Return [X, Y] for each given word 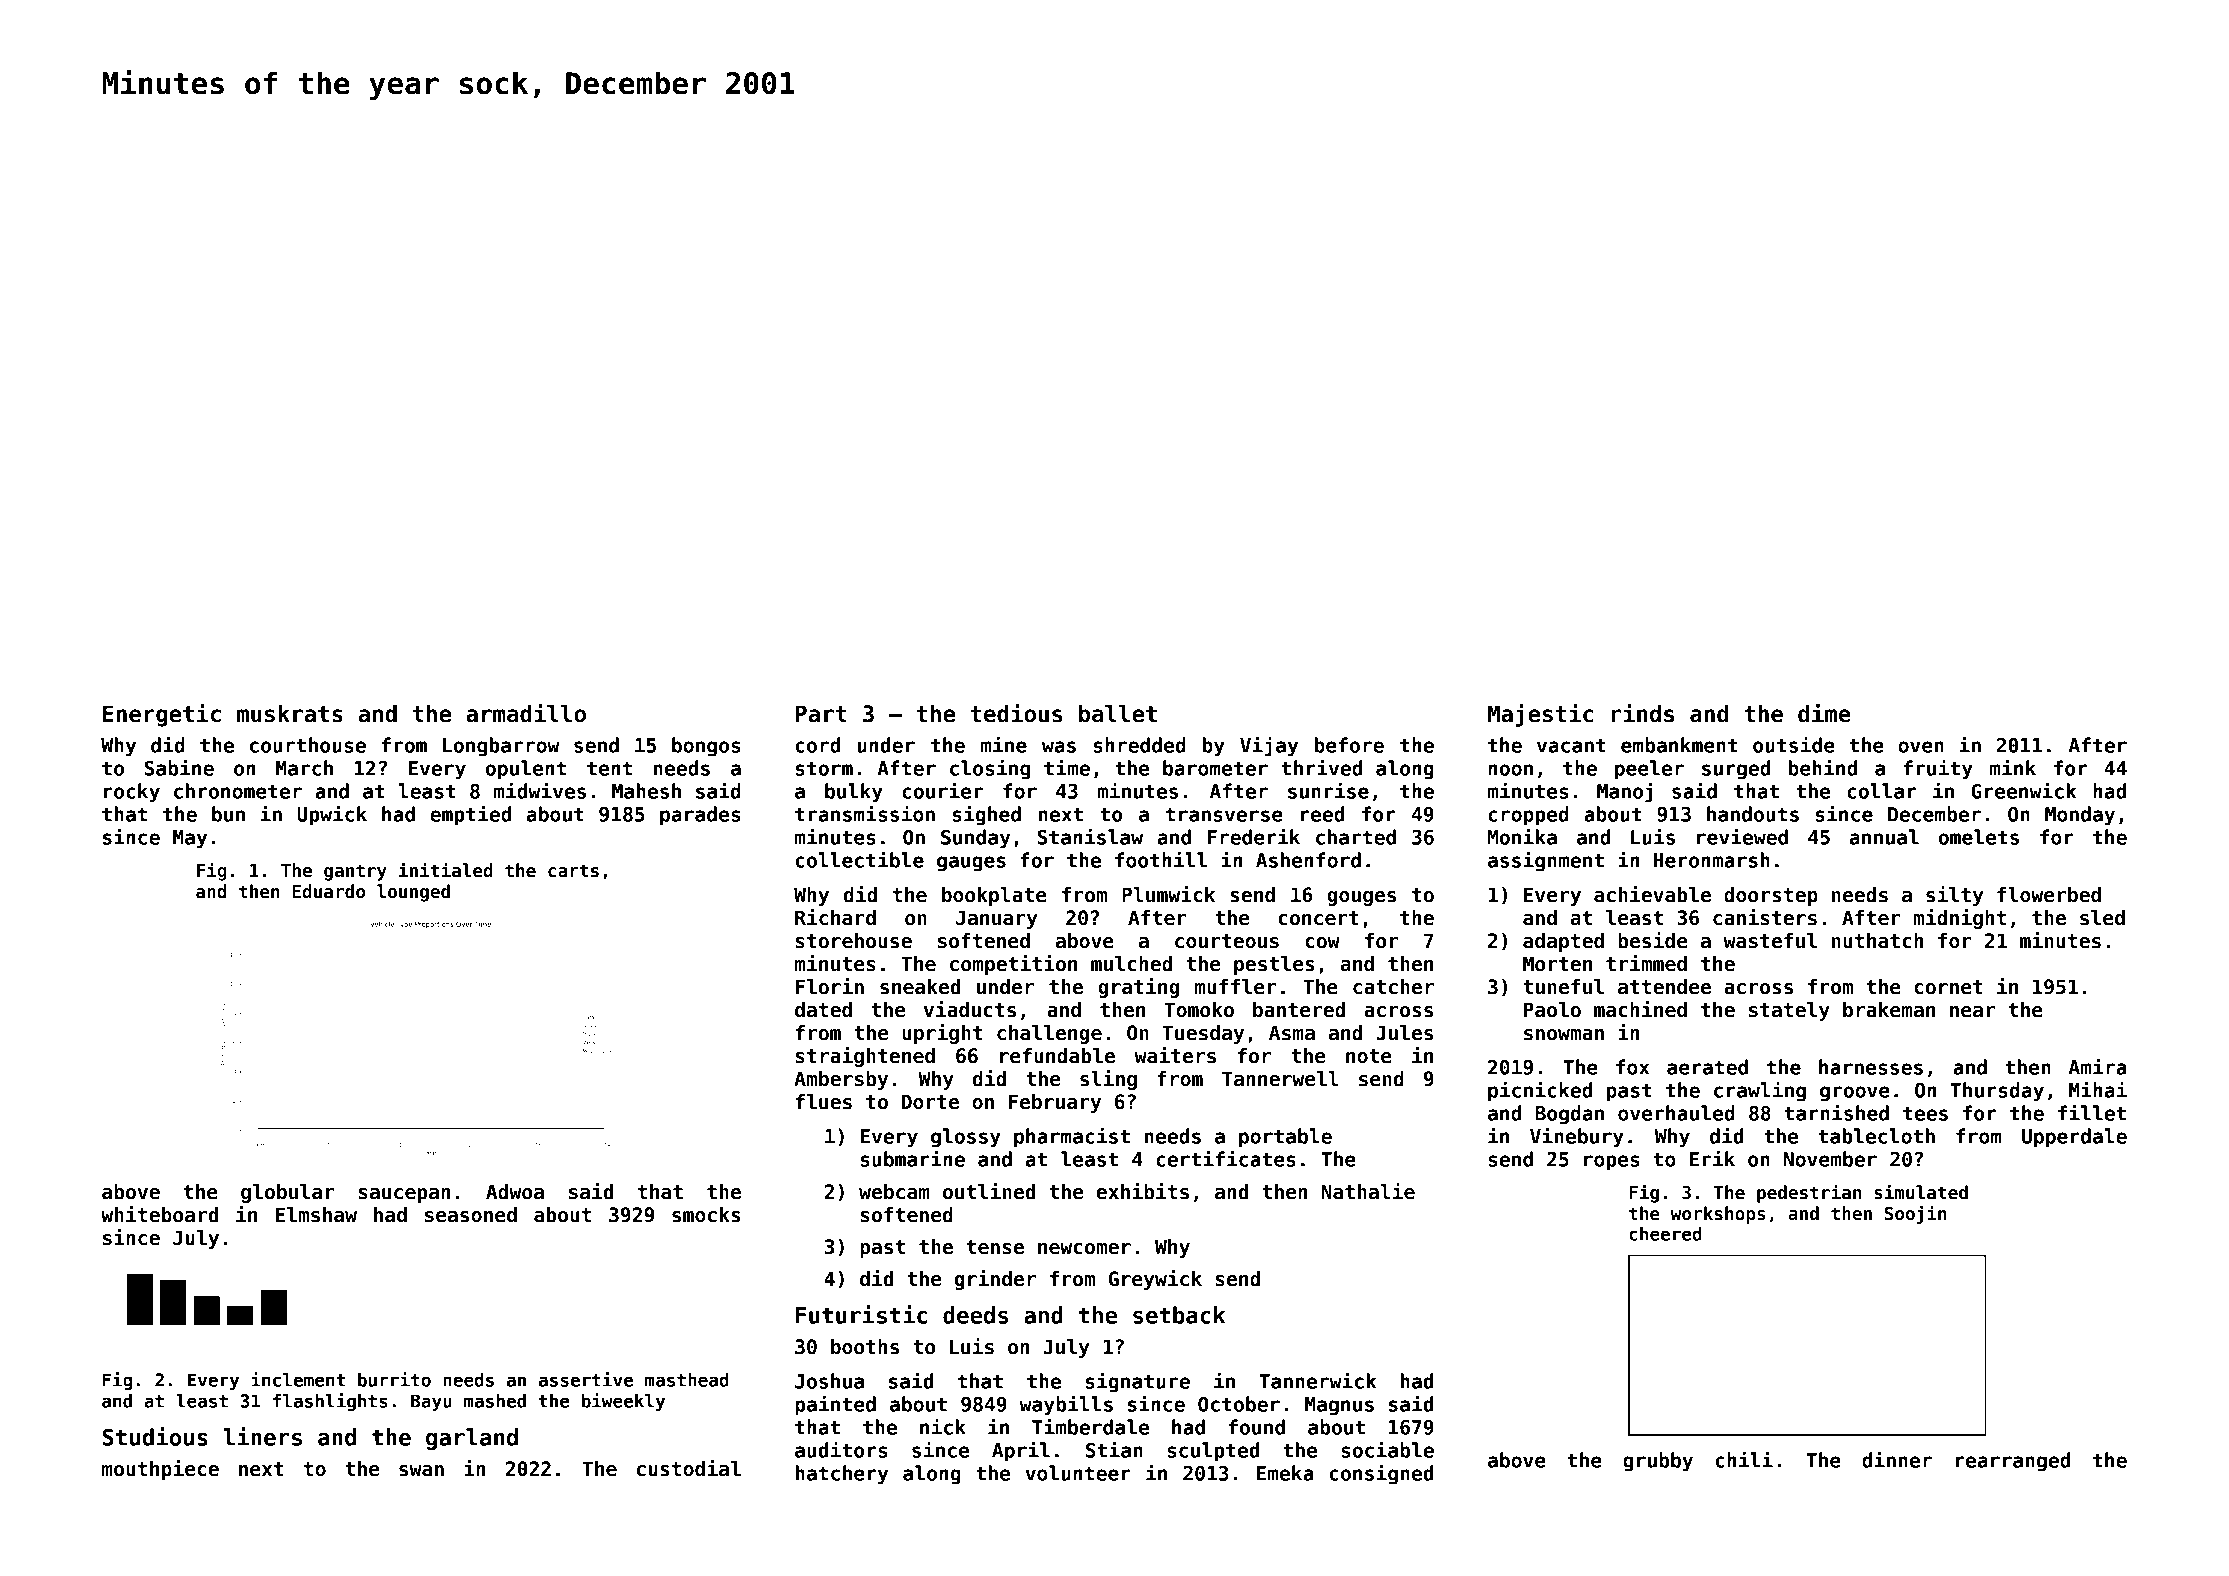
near [1972, 1012]
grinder [995, 1280]
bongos [706, 747]
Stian [1114, 1449]
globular [287, 1193]
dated [823, 1010]
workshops [1718, 1215]
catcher [1393, 987]
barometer [1215, 768]
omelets [1979, 837]
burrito [394, 1379]
